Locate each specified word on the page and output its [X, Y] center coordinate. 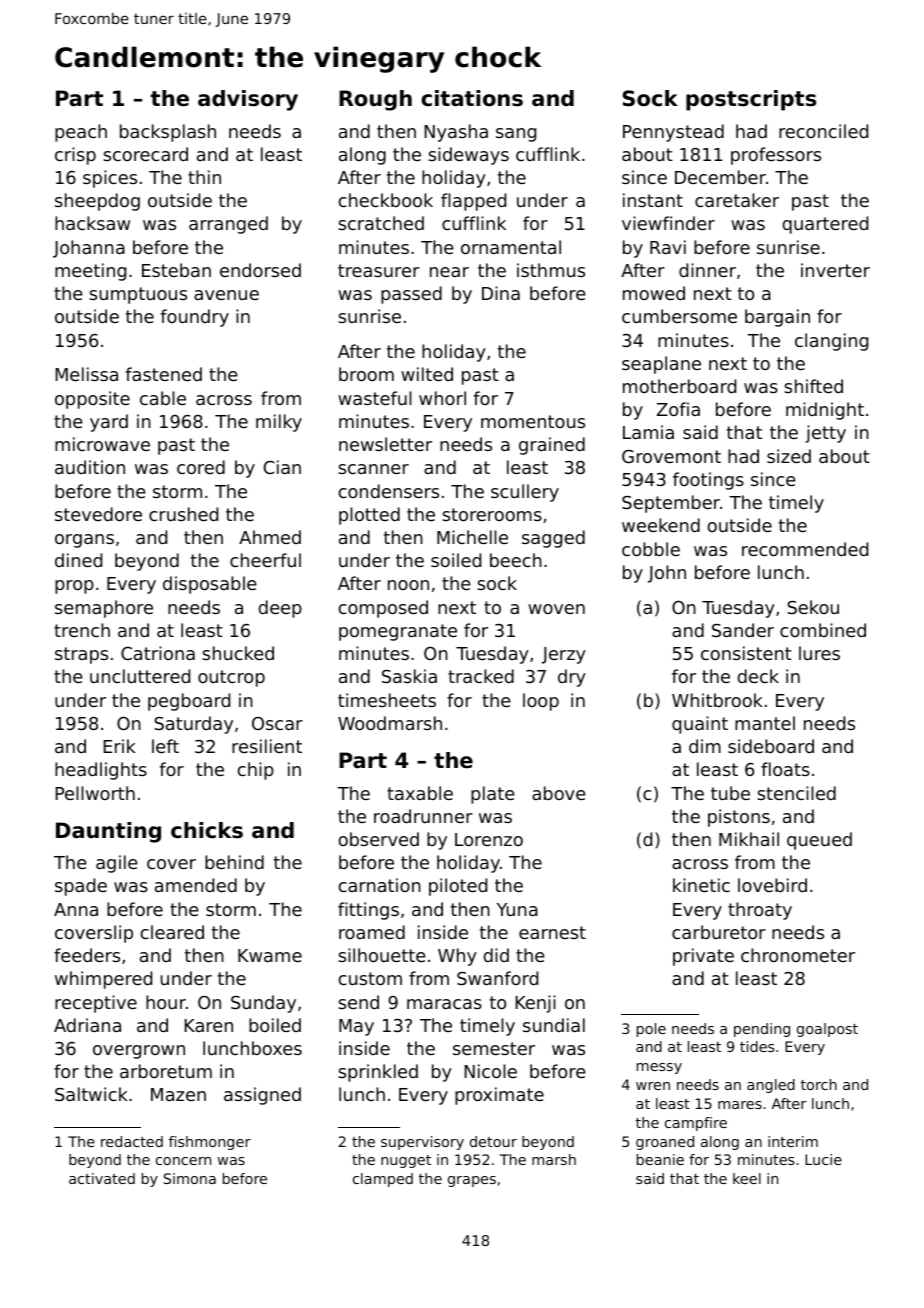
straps [81, 655]
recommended [805, 549]
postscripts [751, 100]
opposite [92, 400]
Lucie [823, 1159]
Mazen [178, 1094]
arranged [228, 225]
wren [653, 1086]
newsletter [385, 444]
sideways [468, 156]
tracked [481, 676]
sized [789, 456]
